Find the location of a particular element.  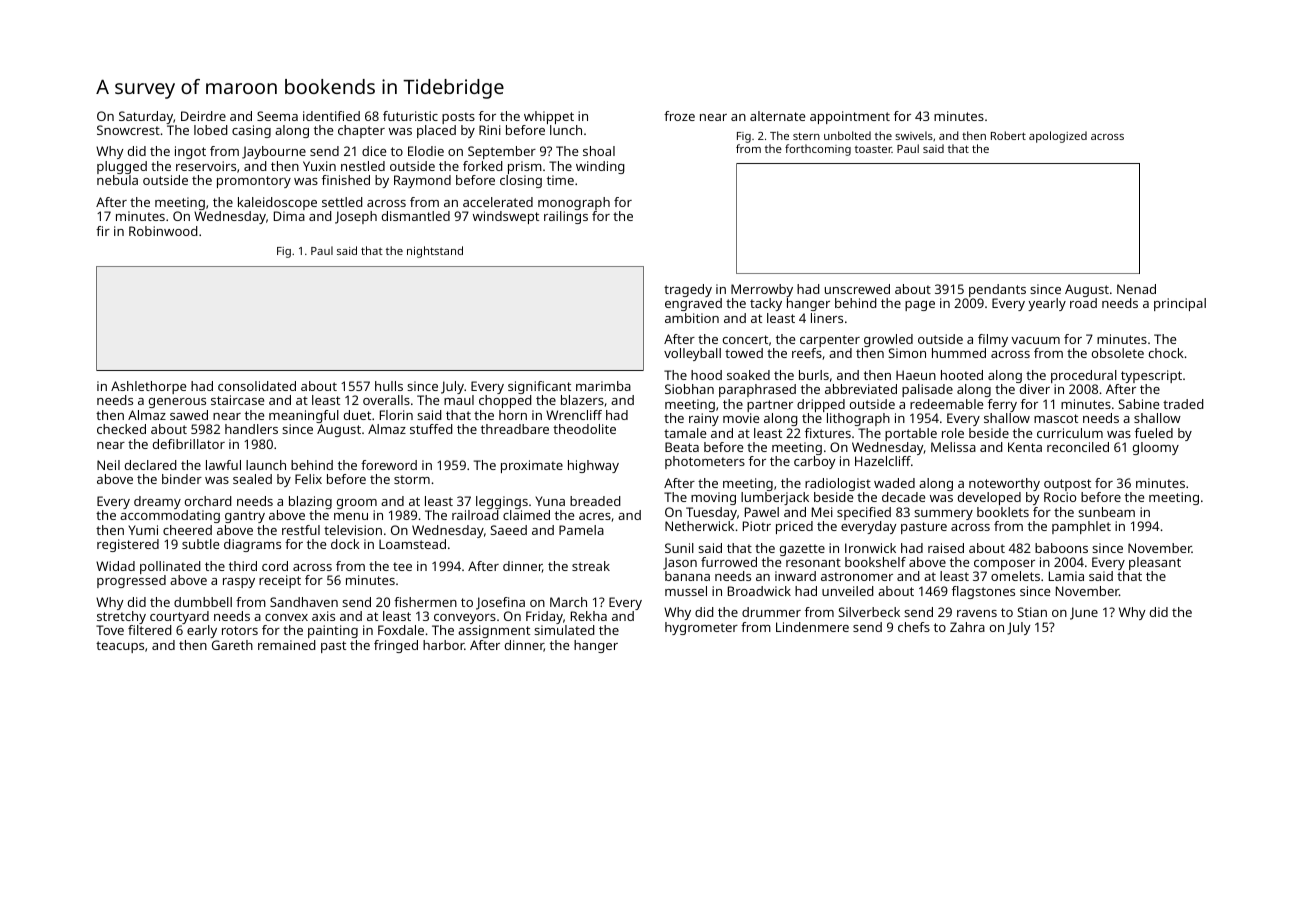

handlers is located at coordinates (251, 429).
